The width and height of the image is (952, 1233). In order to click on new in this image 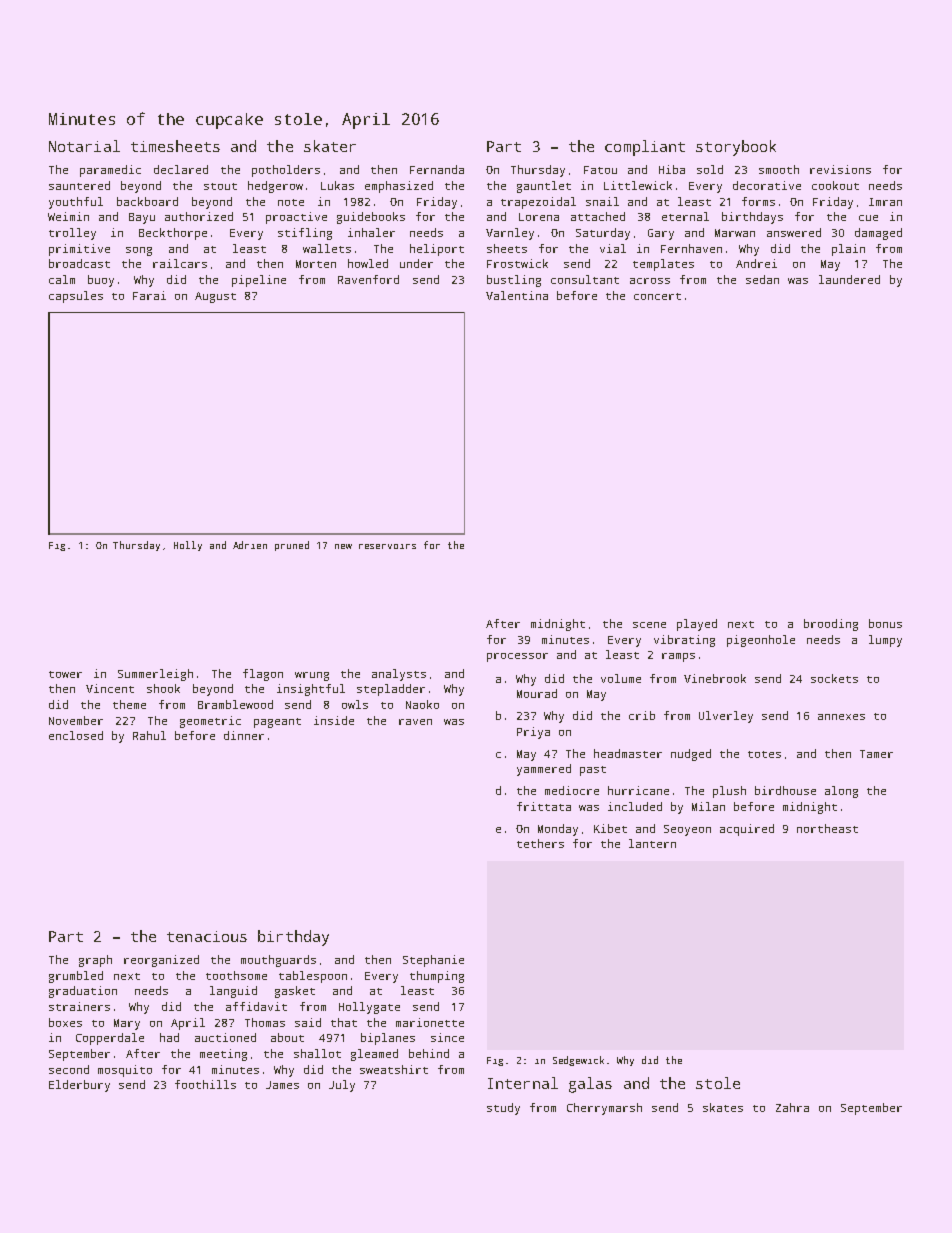, I will do `click(343, 546)`.
